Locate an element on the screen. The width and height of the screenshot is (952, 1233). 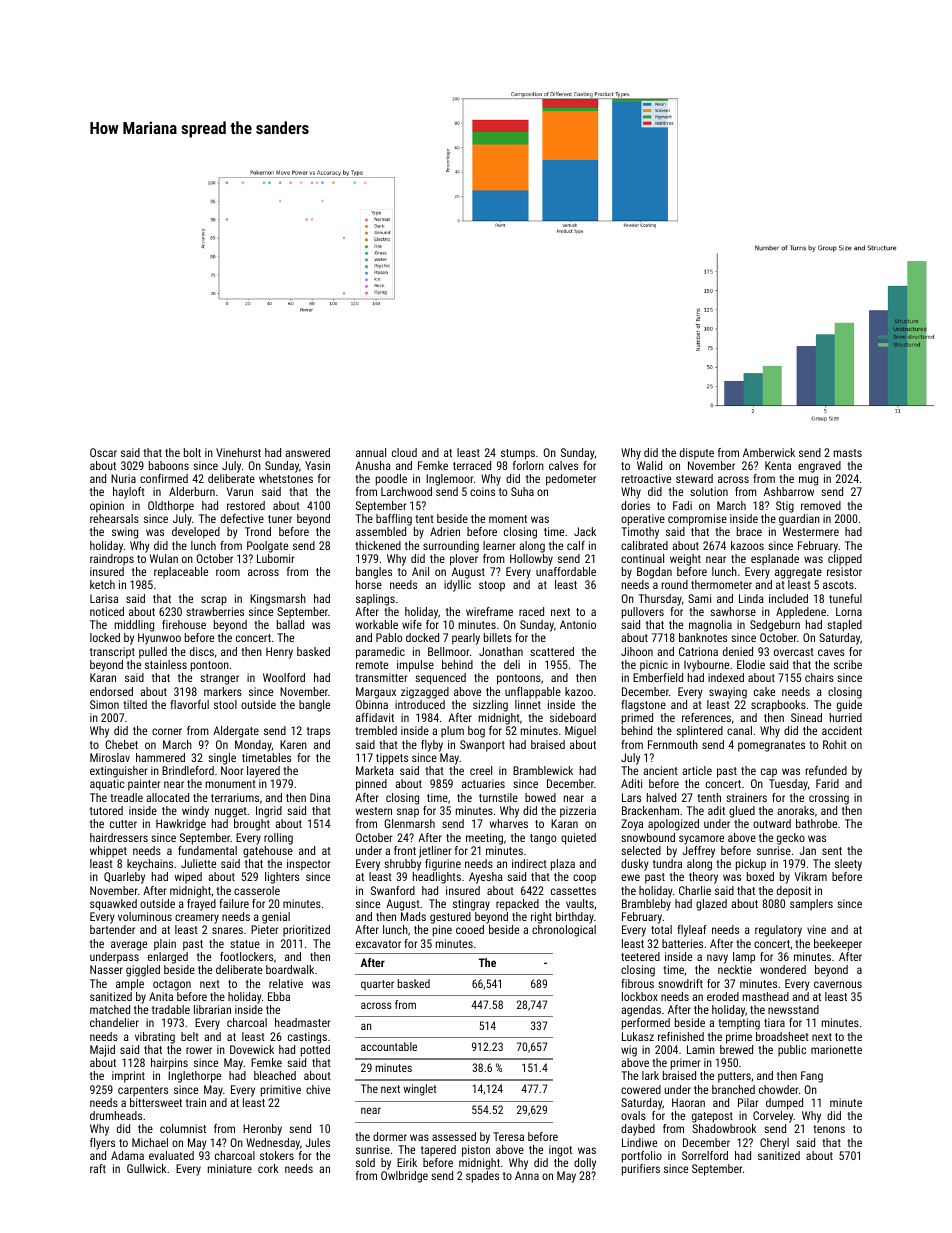
miniature is located at coordinates (230, 1168).
